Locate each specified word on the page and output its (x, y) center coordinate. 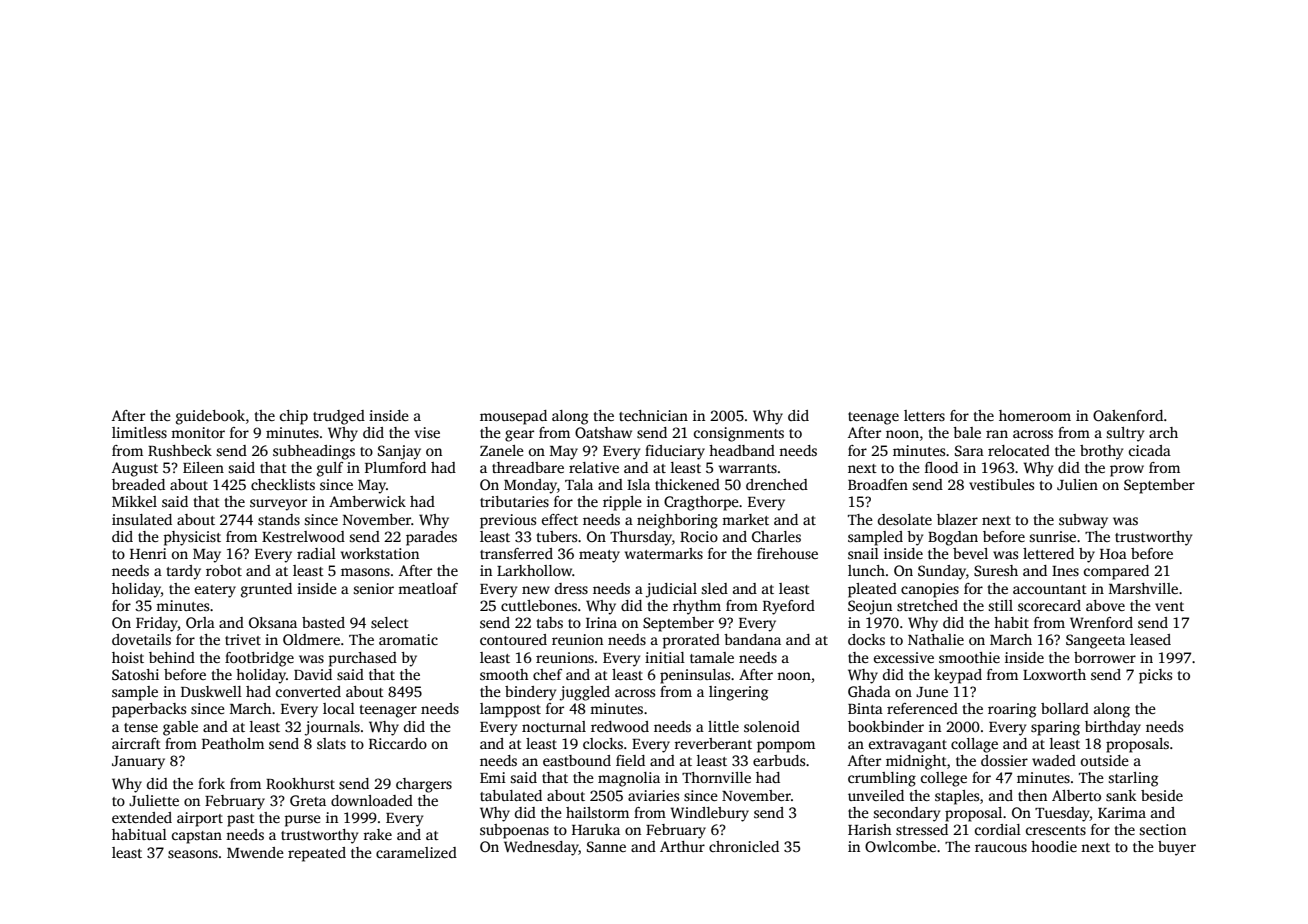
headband (742, 450)
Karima (1122, 812)
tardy (184, 572)
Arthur (682, 846)
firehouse (787, 553)
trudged (339, 417)
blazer (957, 519)
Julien (1077, 484)
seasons (193, 854)
